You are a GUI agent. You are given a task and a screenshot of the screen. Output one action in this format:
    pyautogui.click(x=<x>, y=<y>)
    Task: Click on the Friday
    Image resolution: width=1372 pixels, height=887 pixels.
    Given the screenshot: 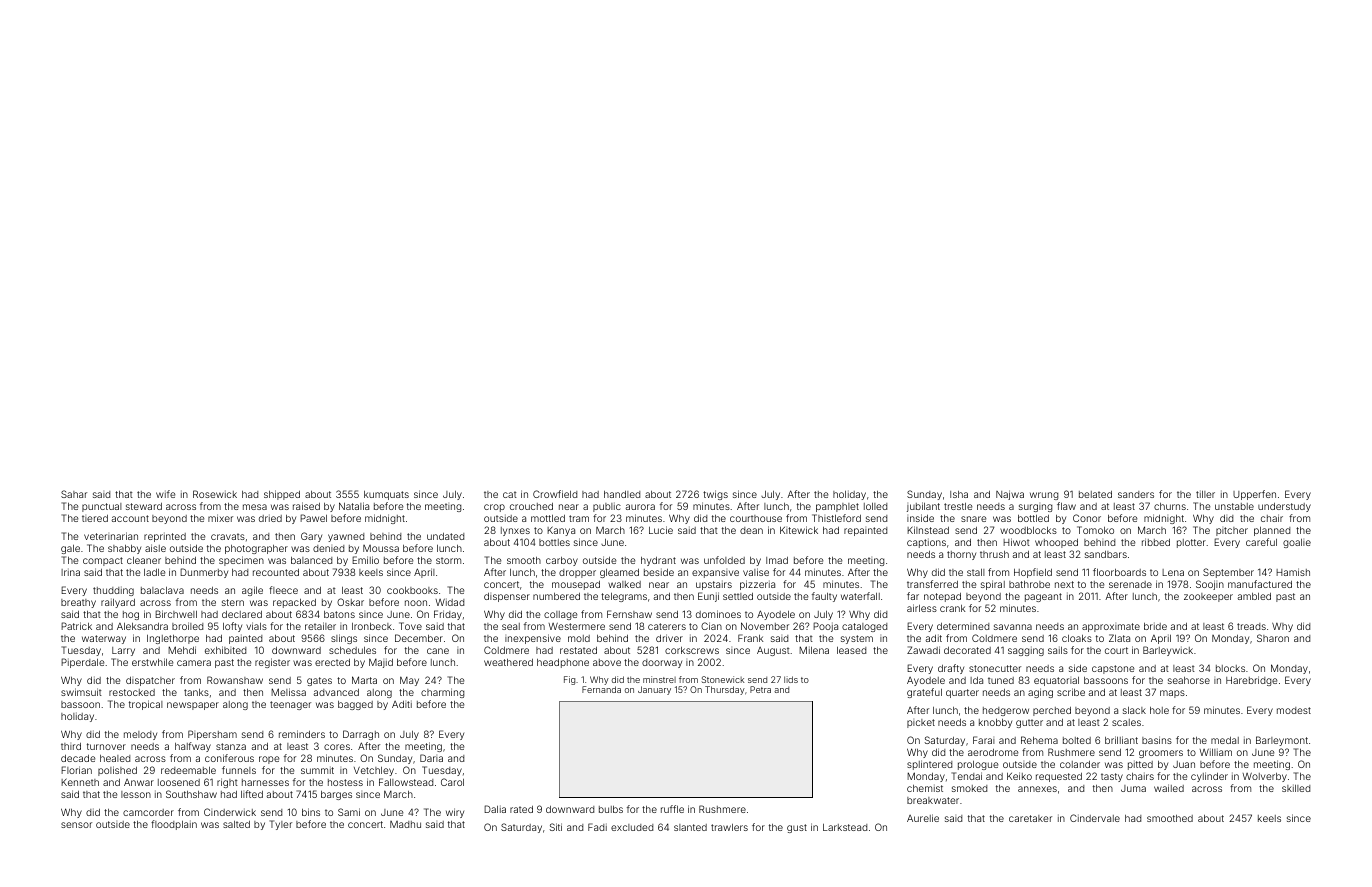 What is the action you would take?
    pyautogui.click(x=448, y=615)
